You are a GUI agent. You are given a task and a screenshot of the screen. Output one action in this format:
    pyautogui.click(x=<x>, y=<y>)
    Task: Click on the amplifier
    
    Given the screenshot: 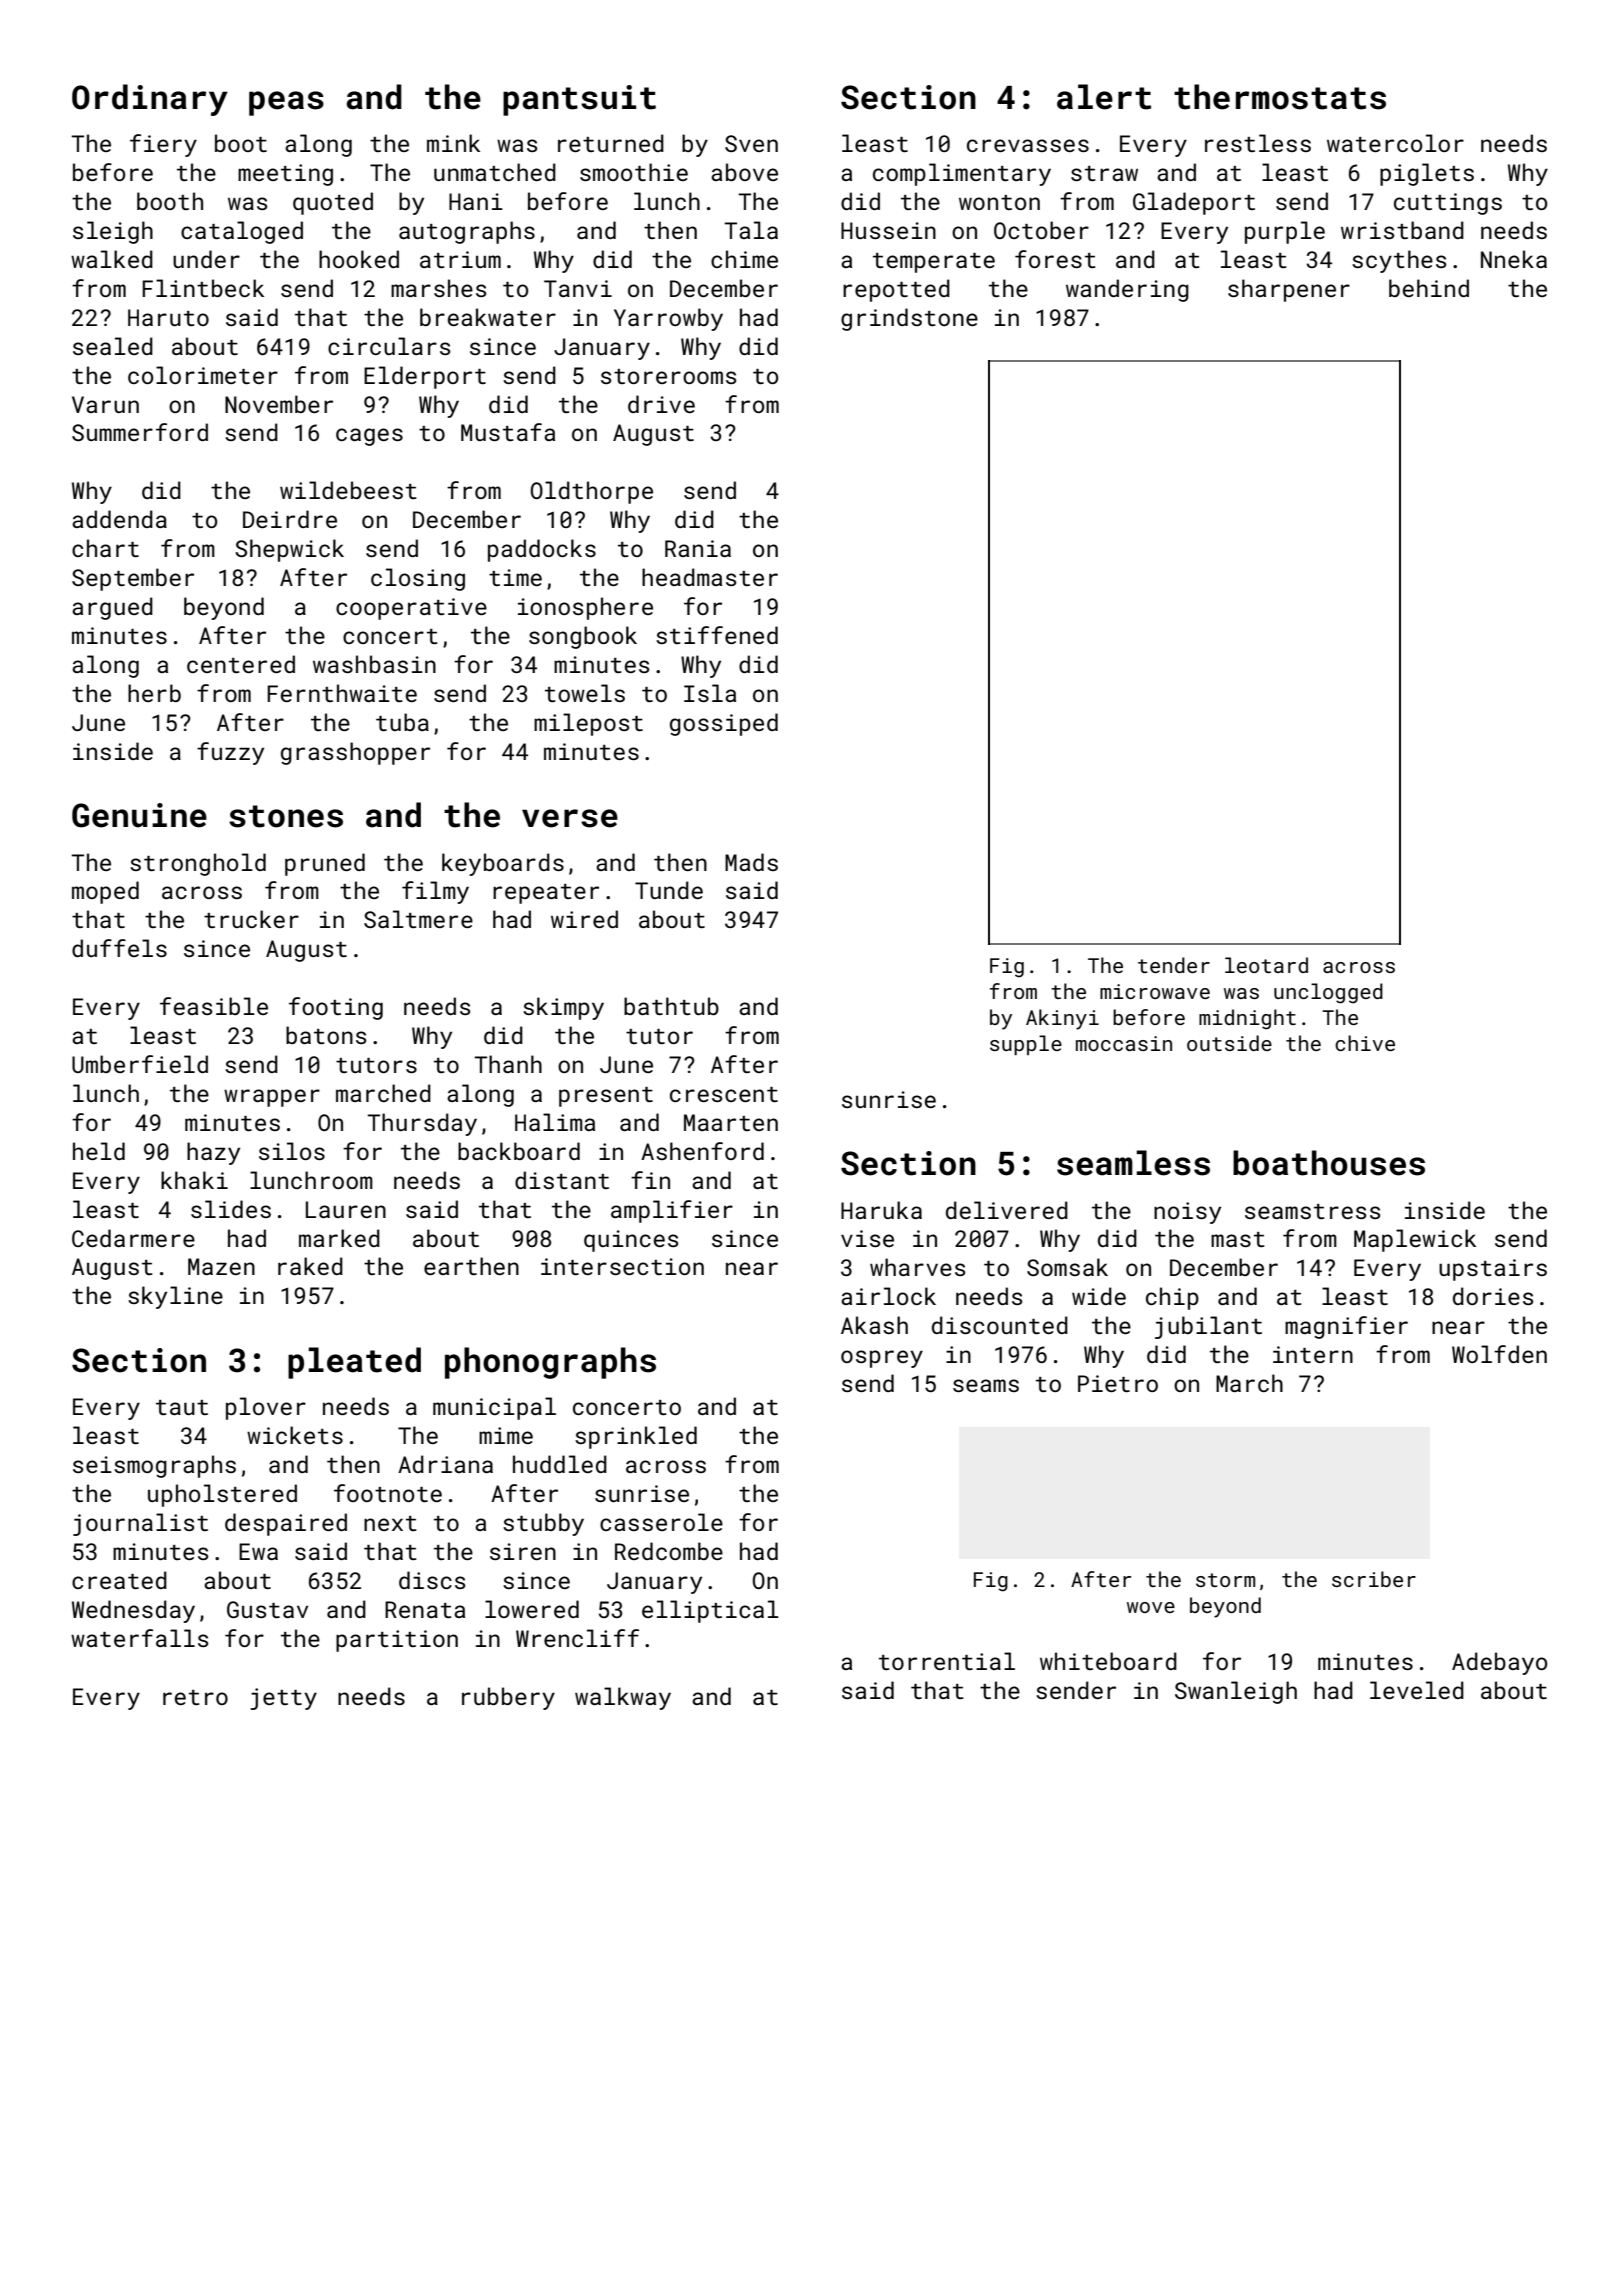 What is the action you would take?
    pyautogui.click(x=672, y=1211)
